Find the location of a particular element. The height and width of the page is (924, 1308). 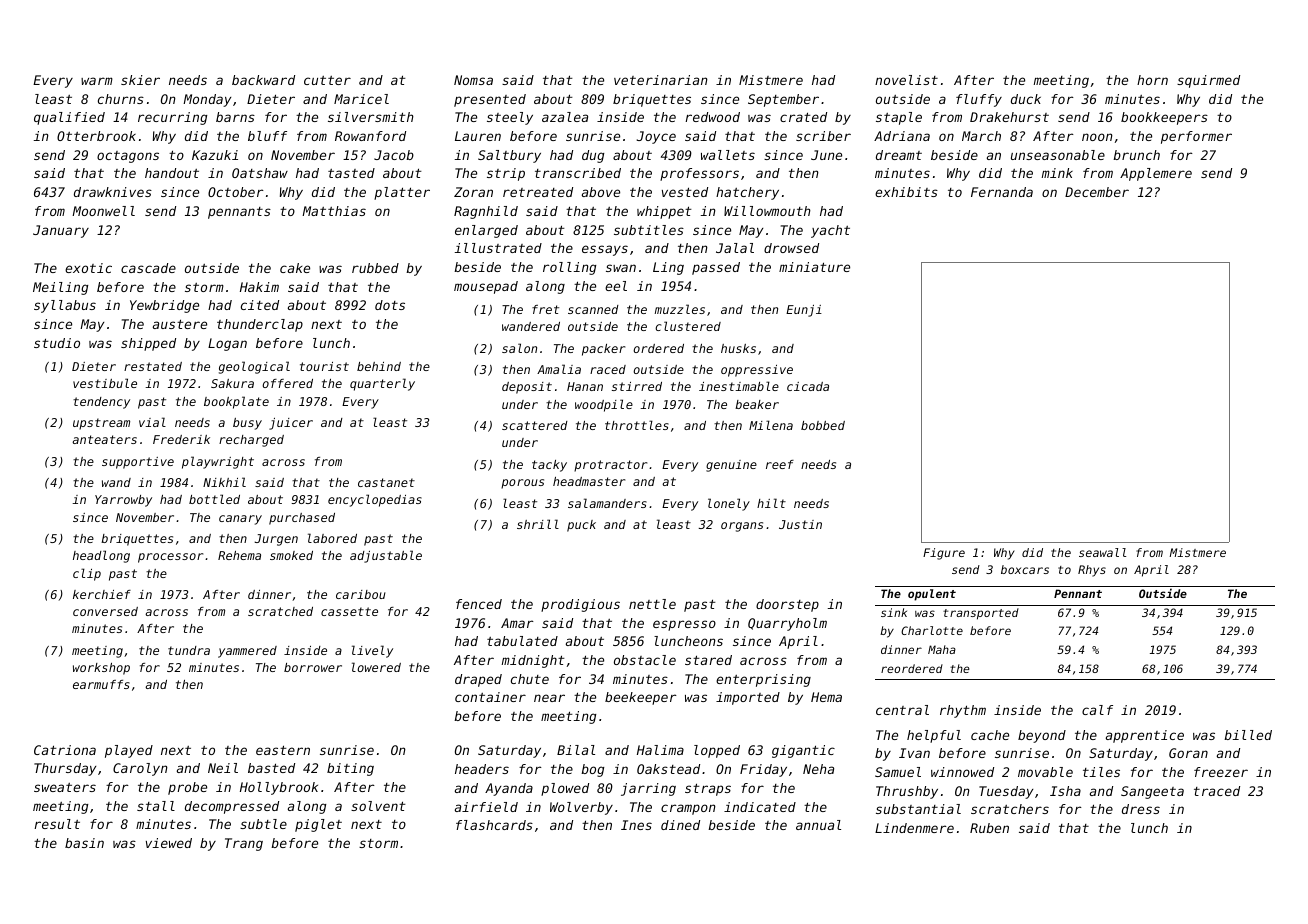

Goran is located at coordinates (1188, 753).
